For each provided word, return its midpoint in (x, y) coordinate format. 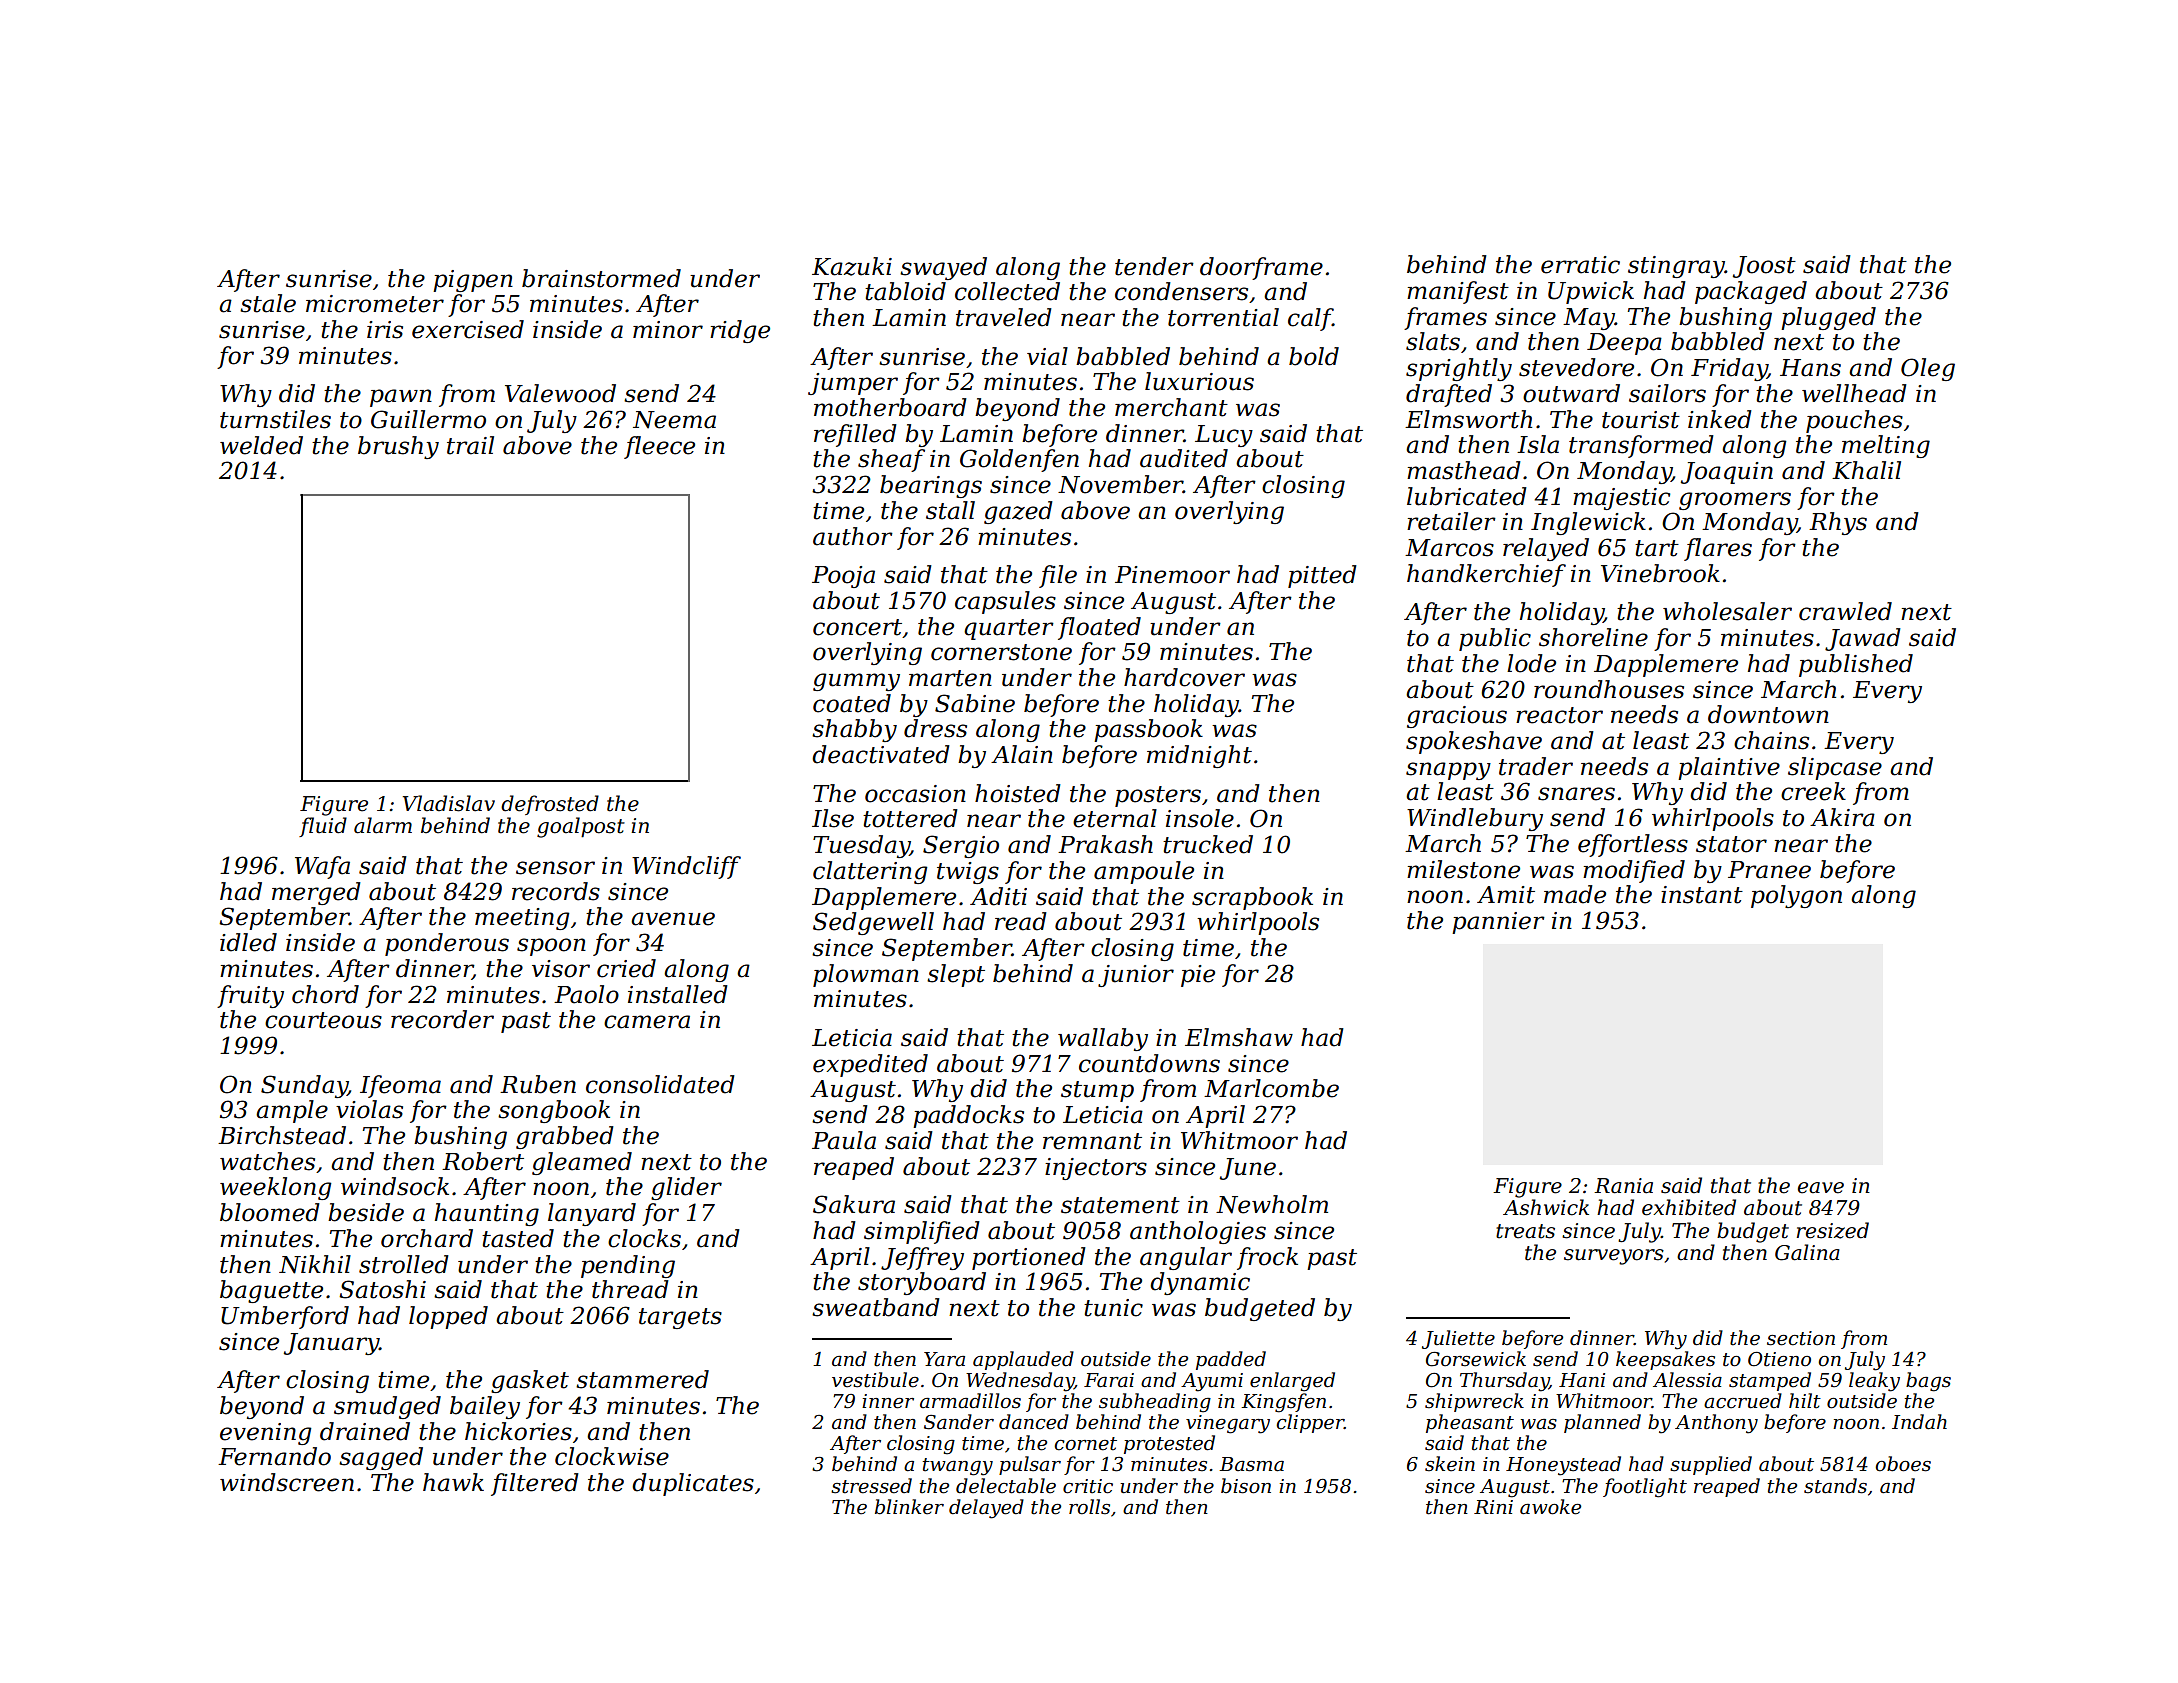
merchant (1171, 407)
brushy (398, 447)
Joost (1764, 267)
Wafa (322, 867)
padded (1231, 1360)
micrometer (375, 304)
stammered (642, 1379)
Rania (1623, 1186)
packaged (1751, 292)
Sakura (854, 1204)
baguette (271, 1291)
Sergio (961, 846)
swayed (943, 268)
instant (1702, 895)
